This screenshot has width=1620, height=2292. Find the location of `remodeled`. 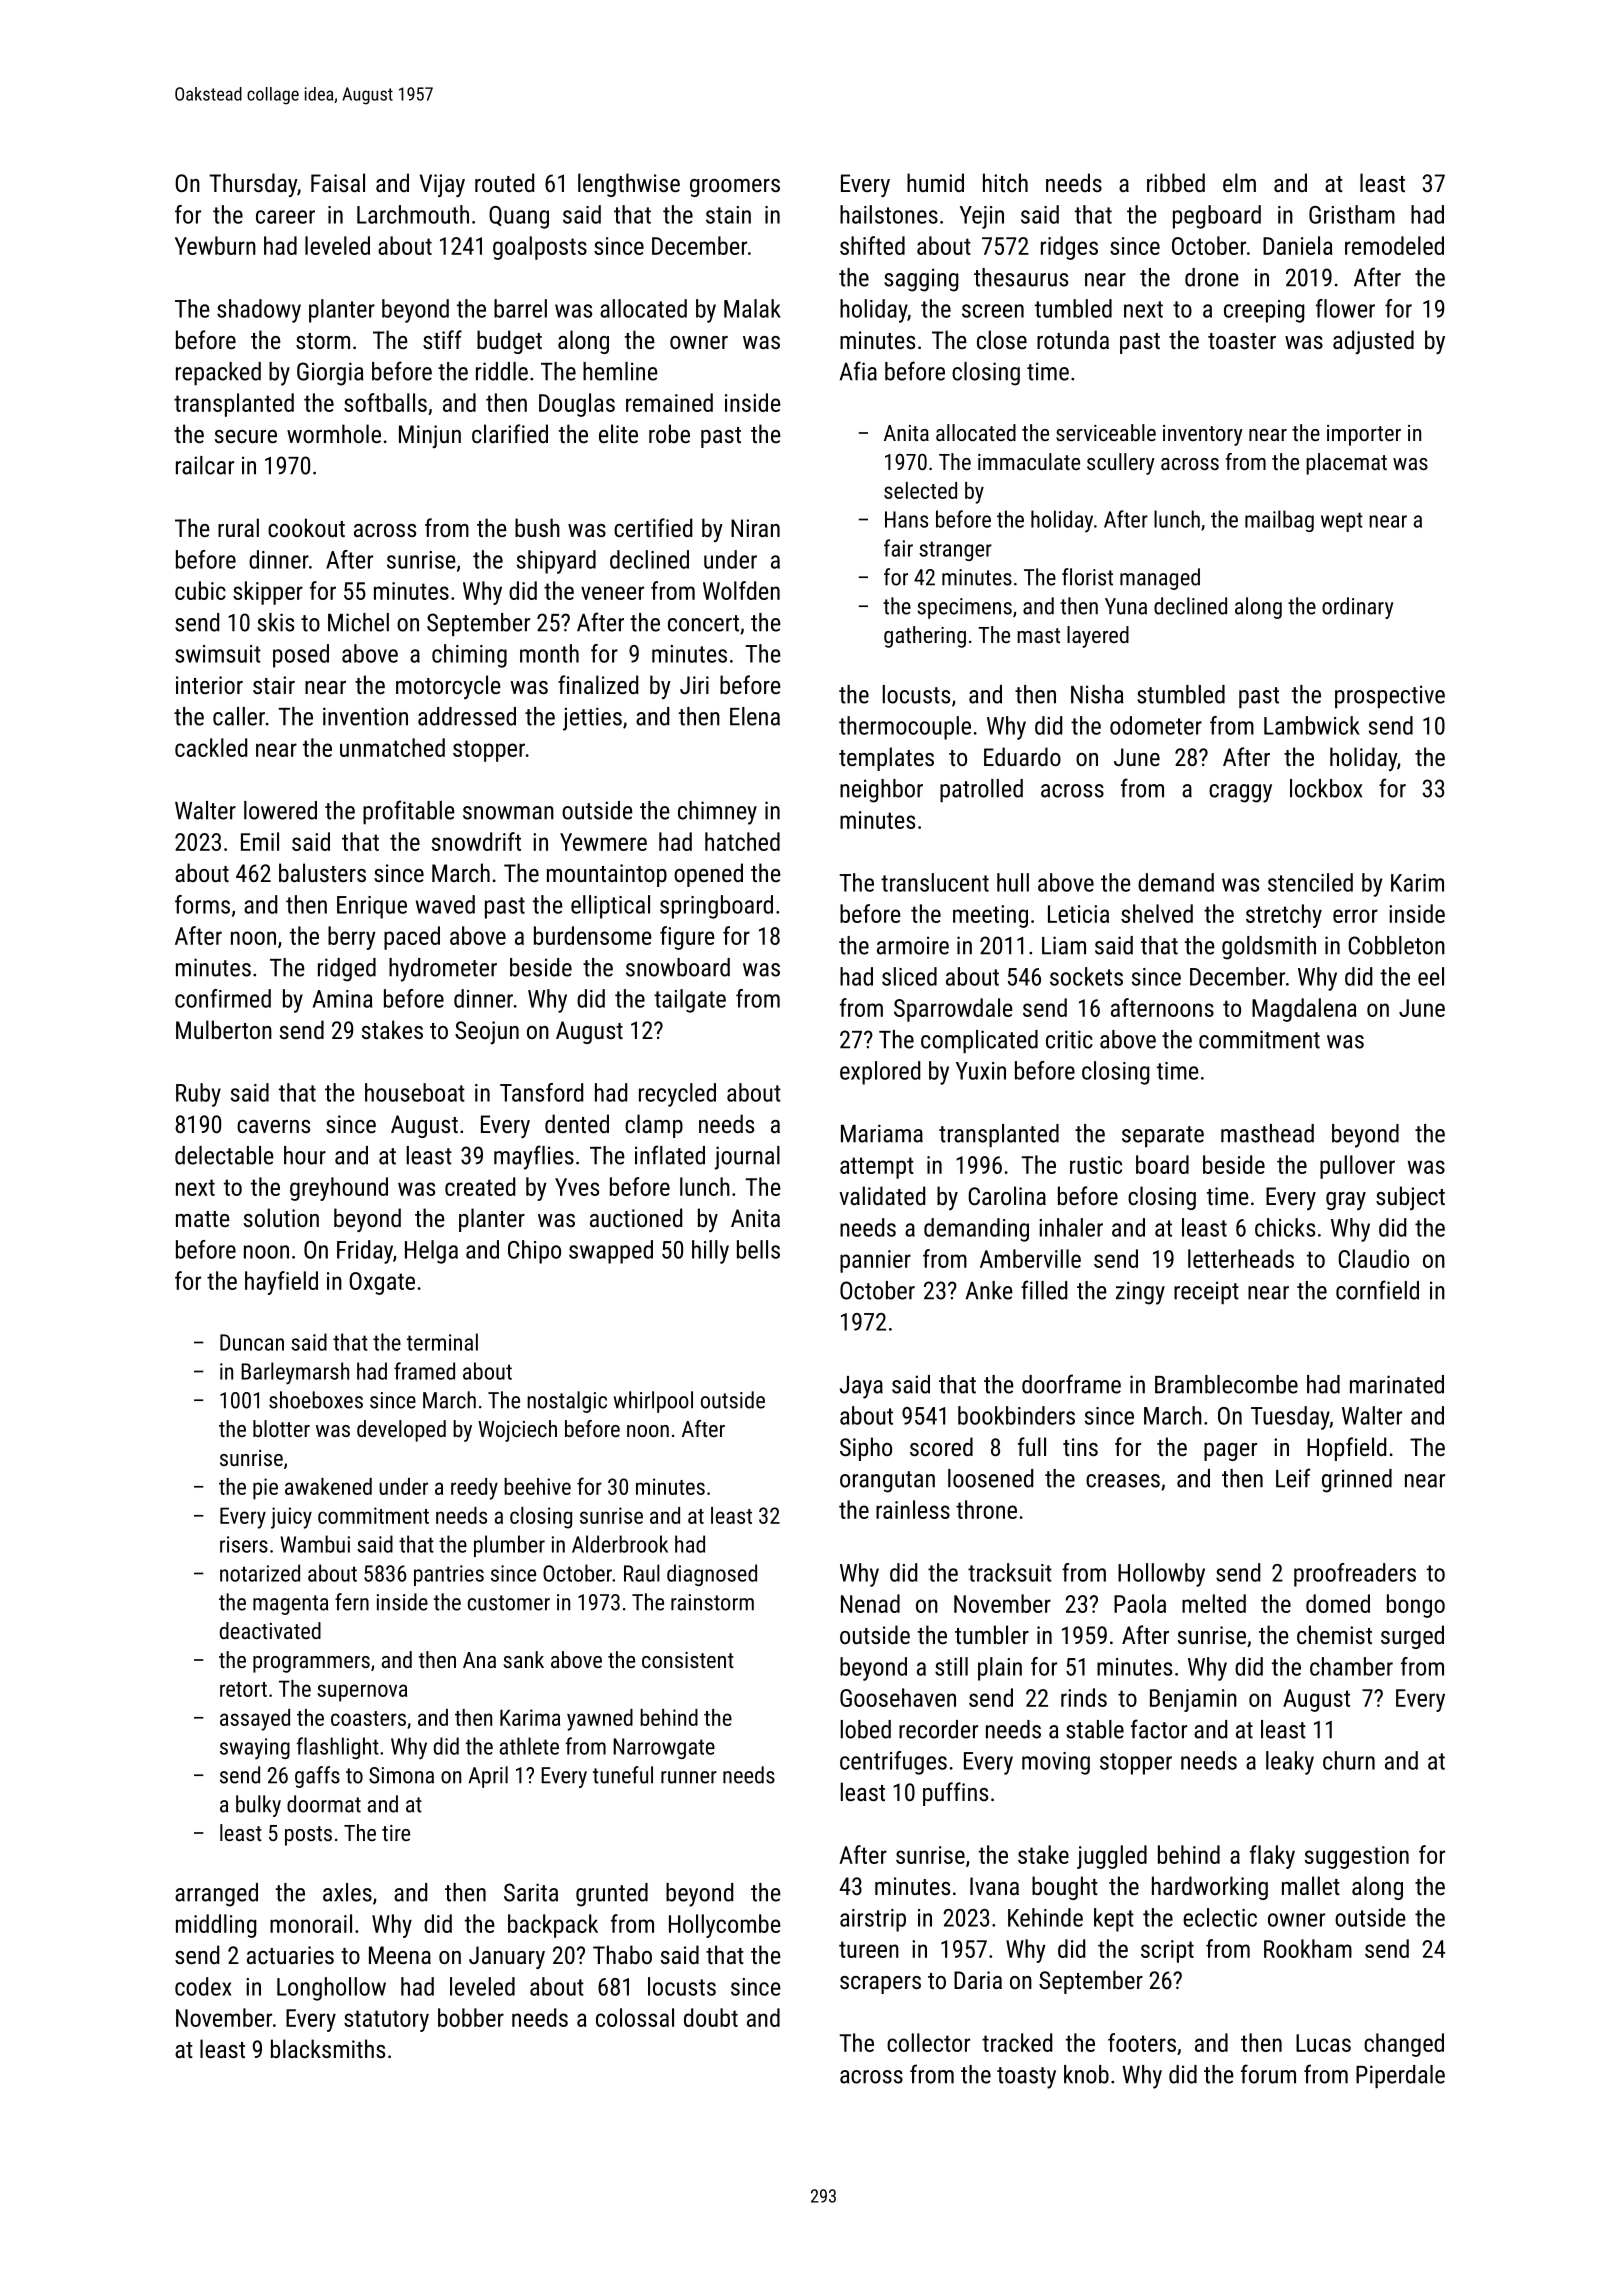

remodeled is located at coordinates (1394, 245).
